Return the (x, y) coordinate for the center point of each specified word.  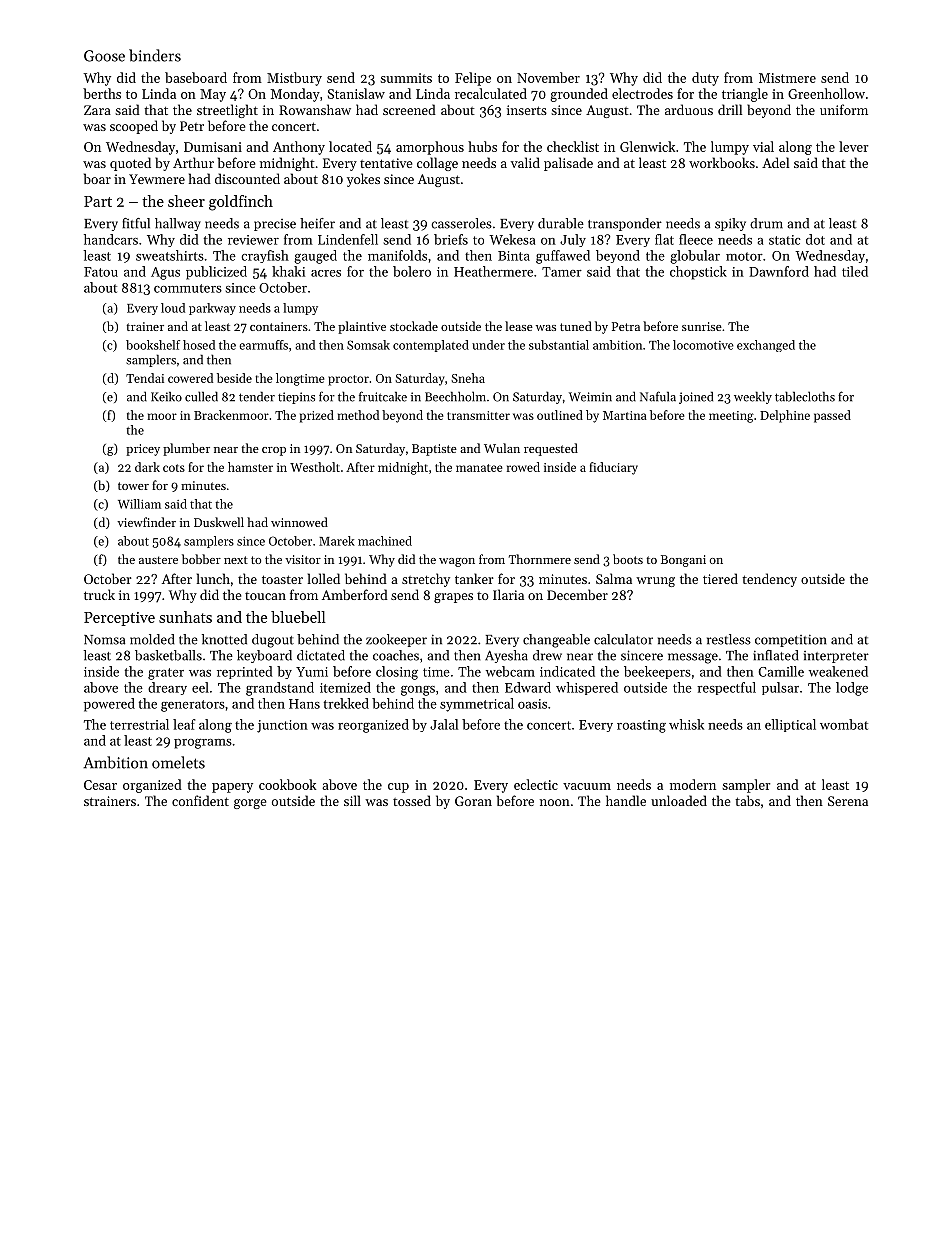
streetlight (227, 111)
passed (832, 416)
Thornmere (540, 559)
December (577, 594)
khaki (288, 271)
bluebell (298, 617)
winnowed (299, 522)
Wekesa (512, 239)
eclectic (536, 784)
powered (109, 705)
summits (406, 78)
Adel (775, 162)
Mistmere (787, 78)
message (693, 658)
